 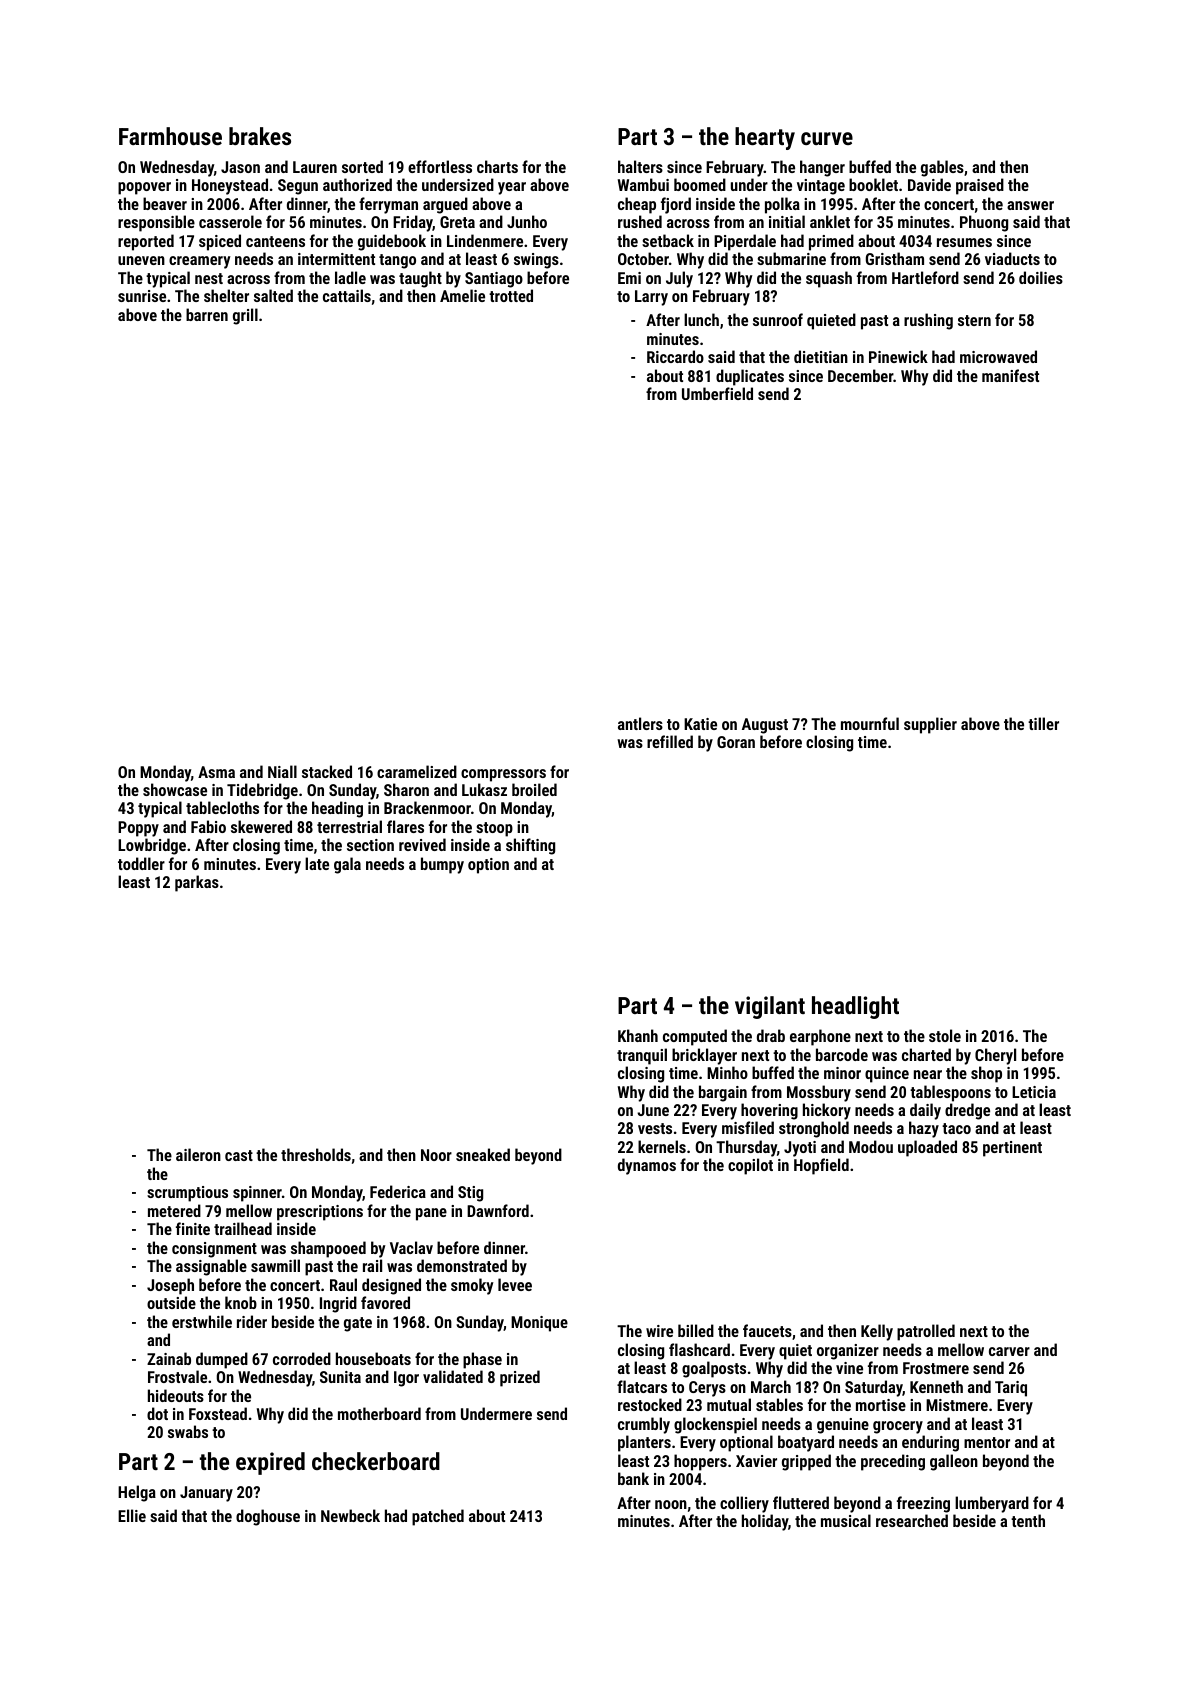 What do you see at coordinates (316, 1154) in the screenshot?
I see `thresholds` at bounding box center [316, 1154].
